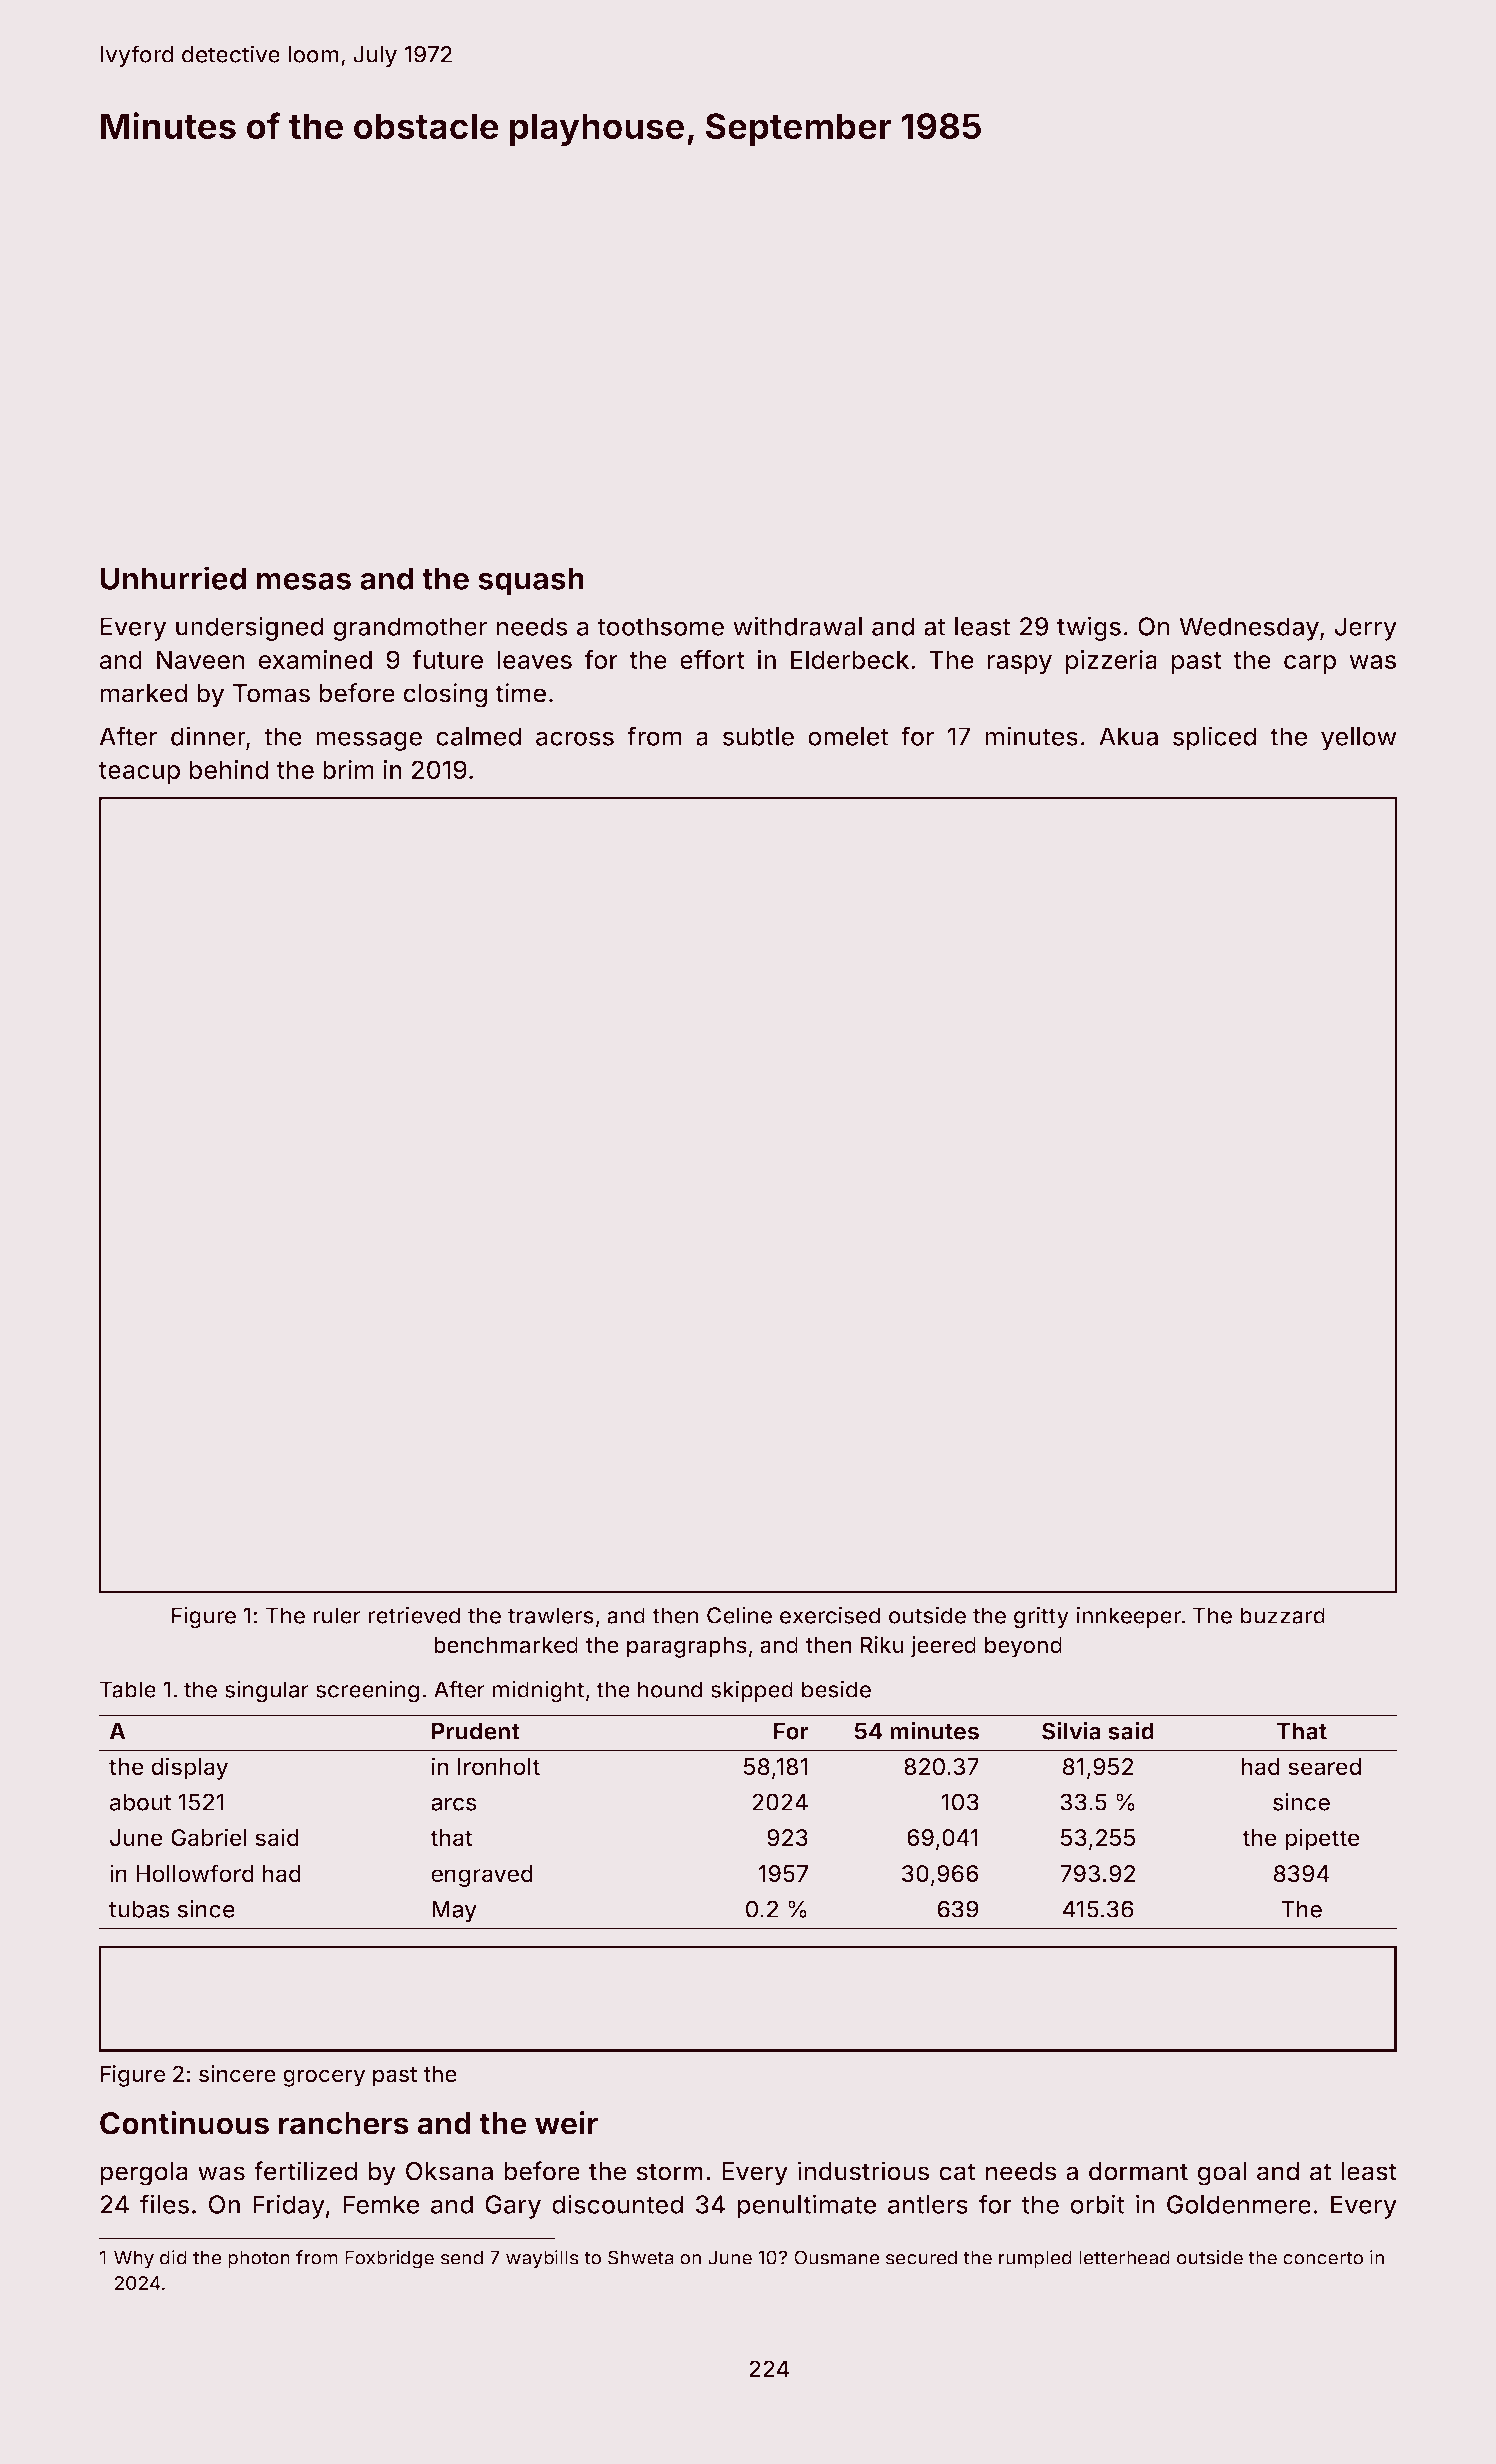  I want to click on Celine, so click(739, 1615).
